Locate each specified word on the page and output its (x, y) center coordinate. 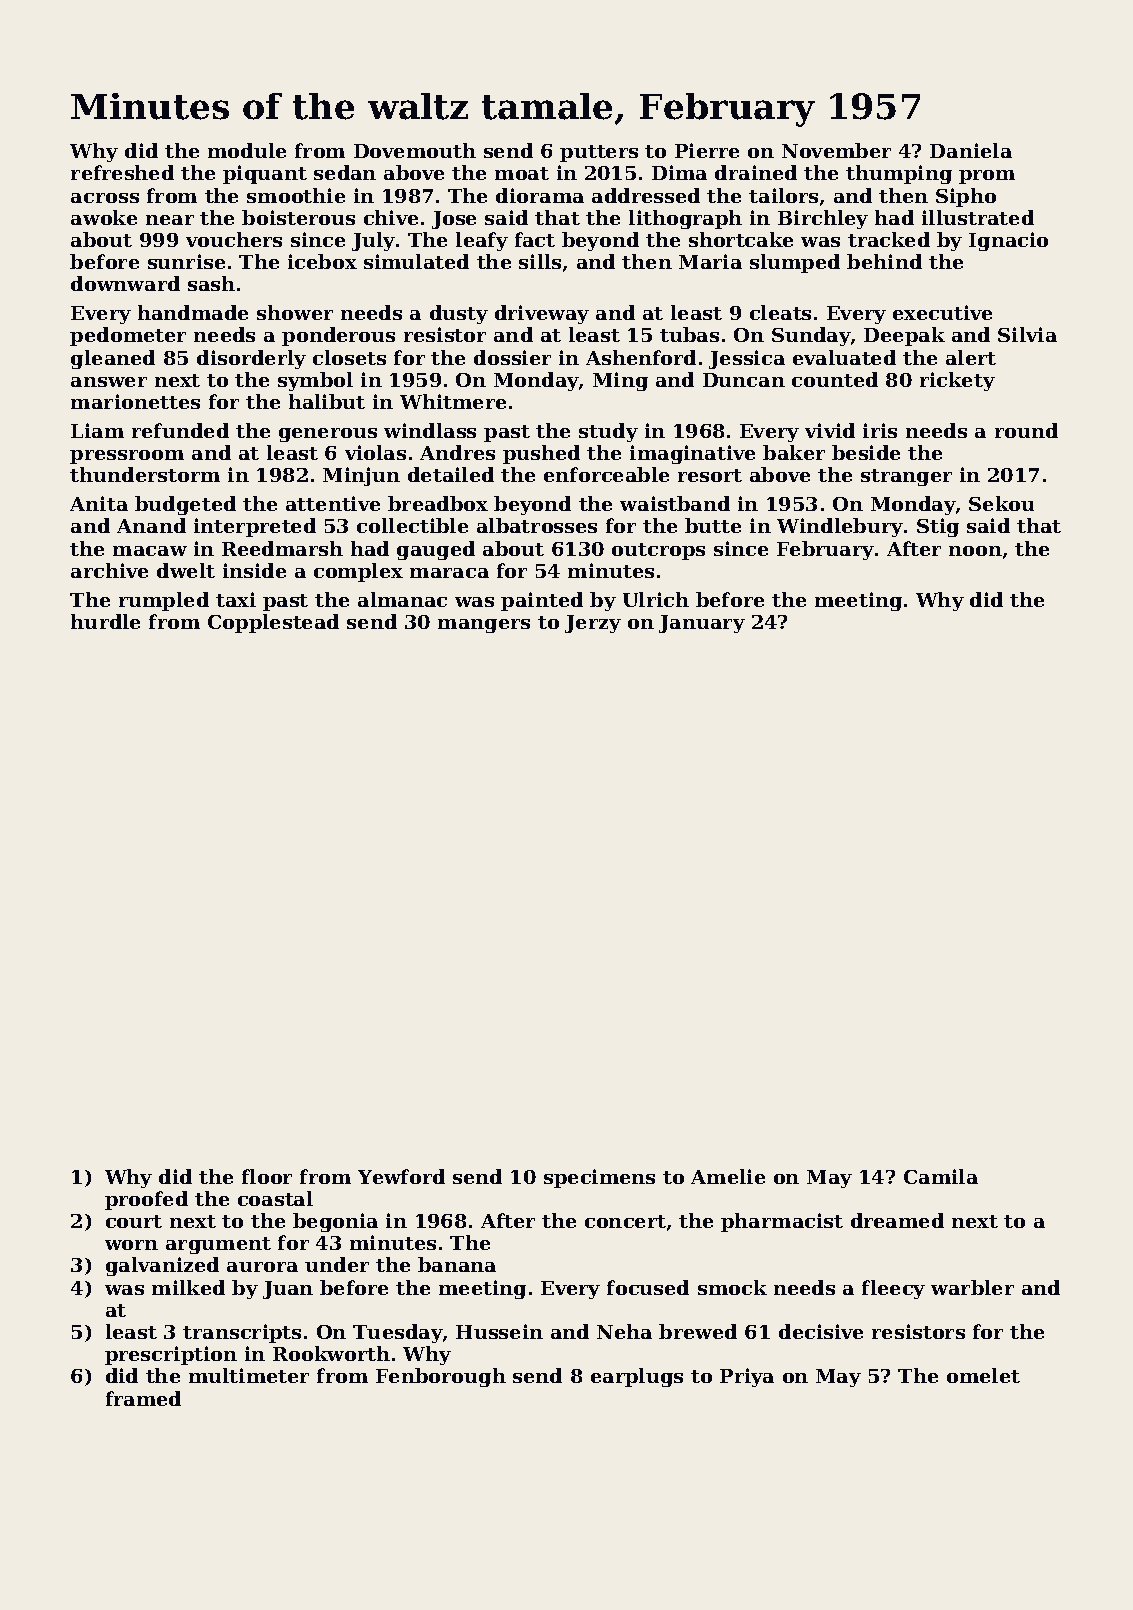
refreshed (122, 172)
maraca (449, 573)
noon (975, 551)
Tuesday (398, 1333)
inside (254, 570)
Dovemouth (415, 150)
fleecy (893, 1289)
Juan (288, 1290)
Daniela (971, 150)
